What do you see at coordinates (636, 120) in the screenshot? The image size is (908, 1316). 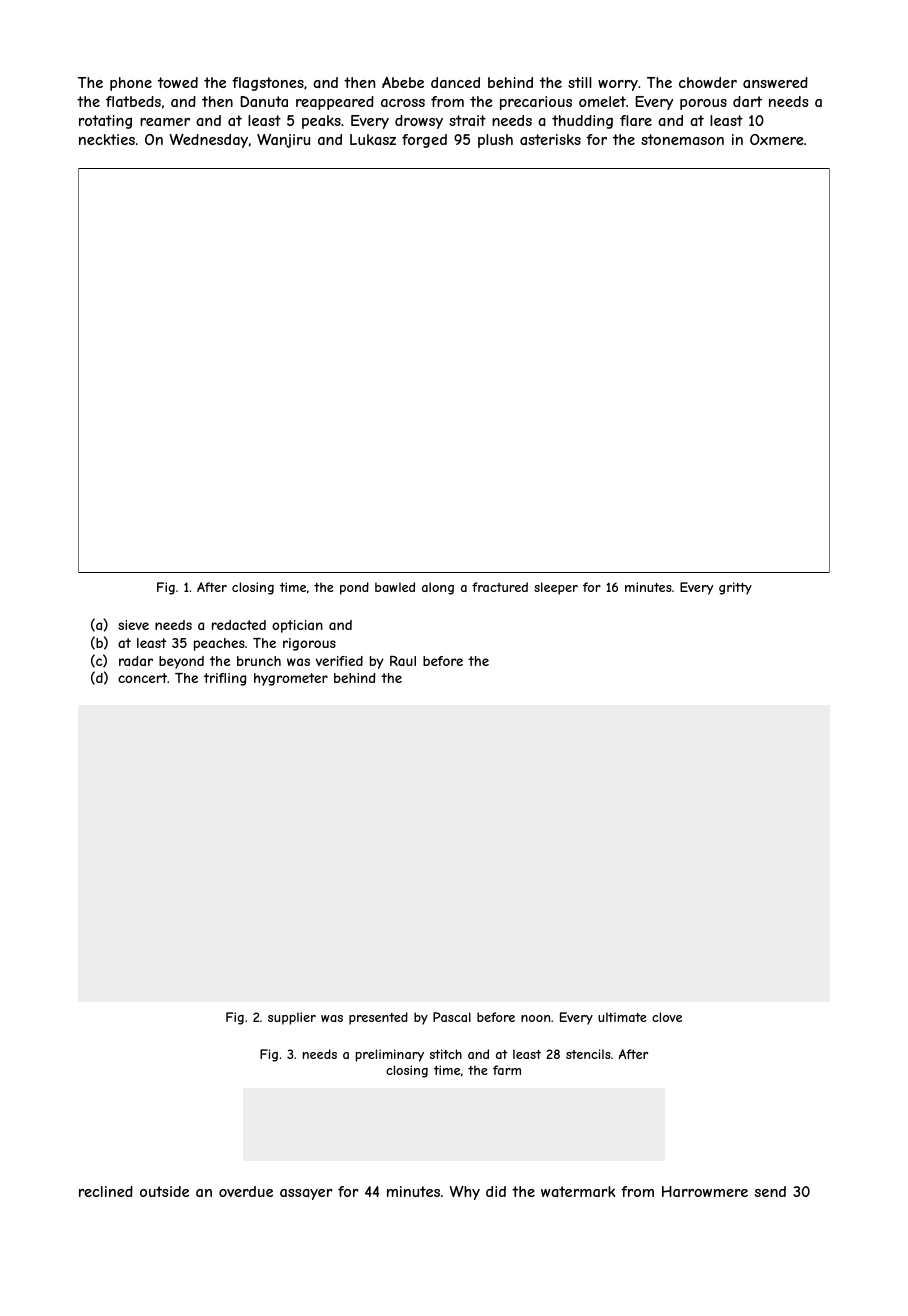 I see `flare` at bounding box center [636, 120].
